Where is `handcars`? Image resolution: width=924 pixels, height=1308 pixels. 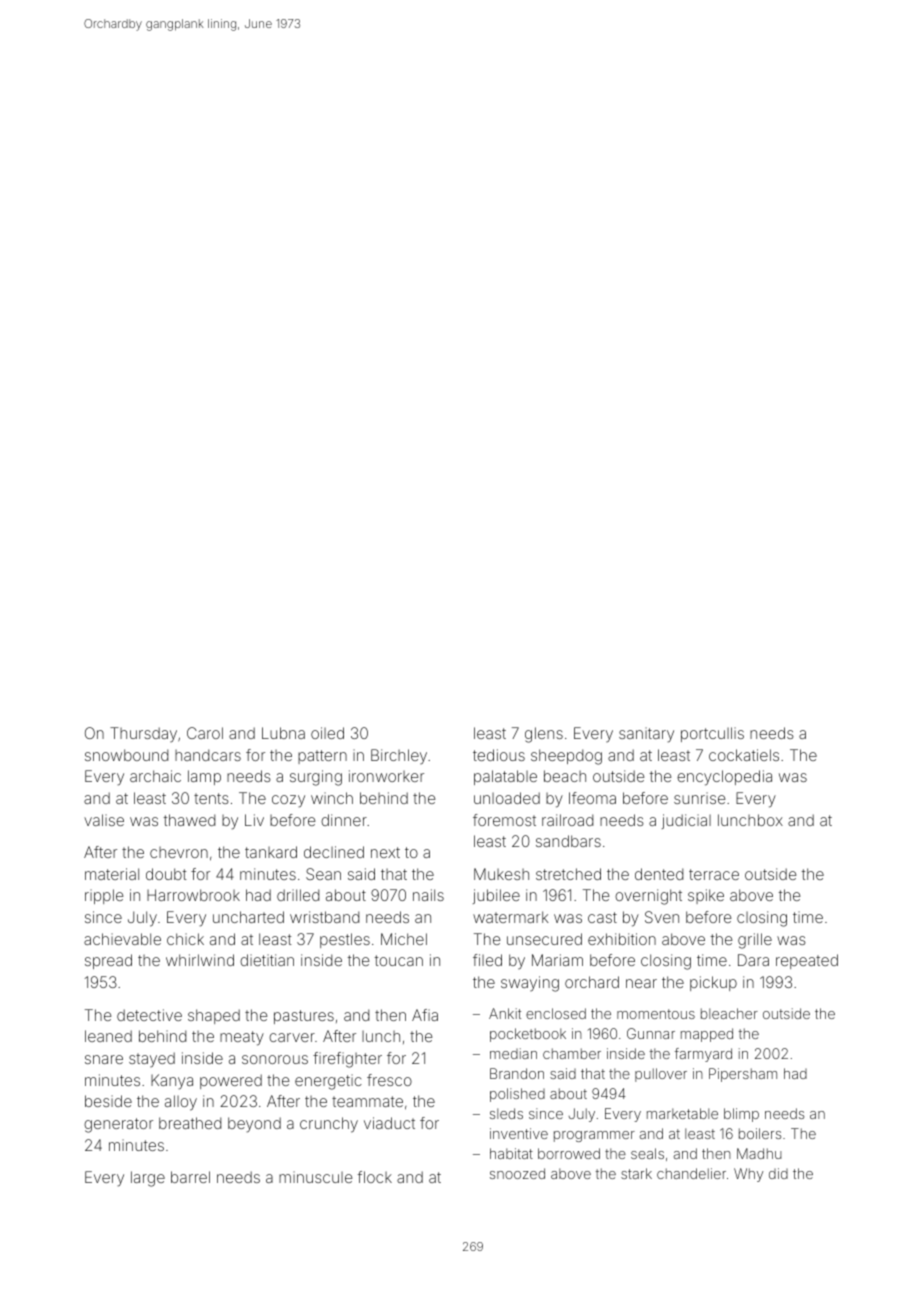 handcars is located at coordinates (208, 755).
